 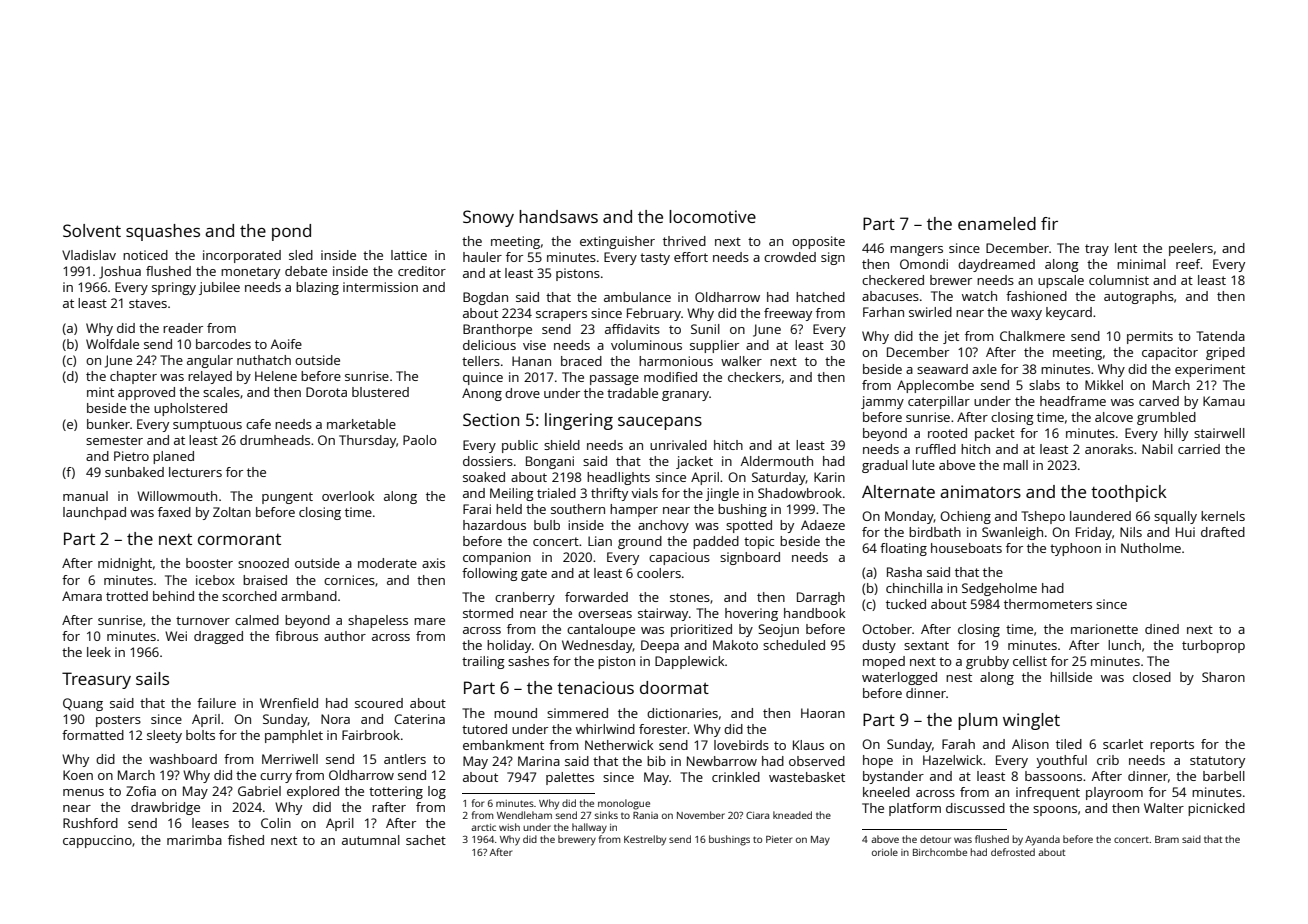 I want to click on Seojun, so click(x=778, y=630).
